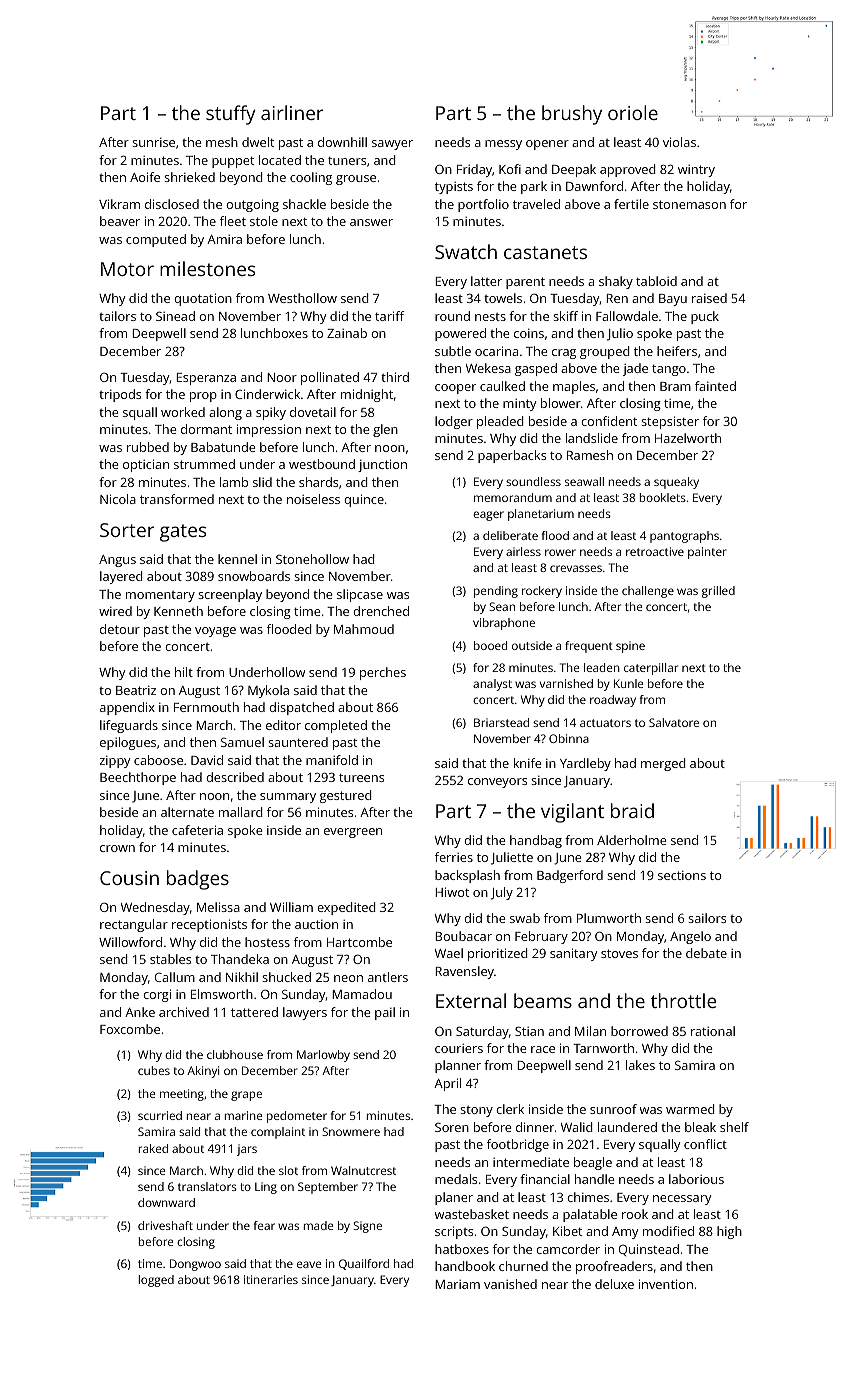 This screenshot has height=1400, width=849. I want to click on Swatch, so click(466, 251).
